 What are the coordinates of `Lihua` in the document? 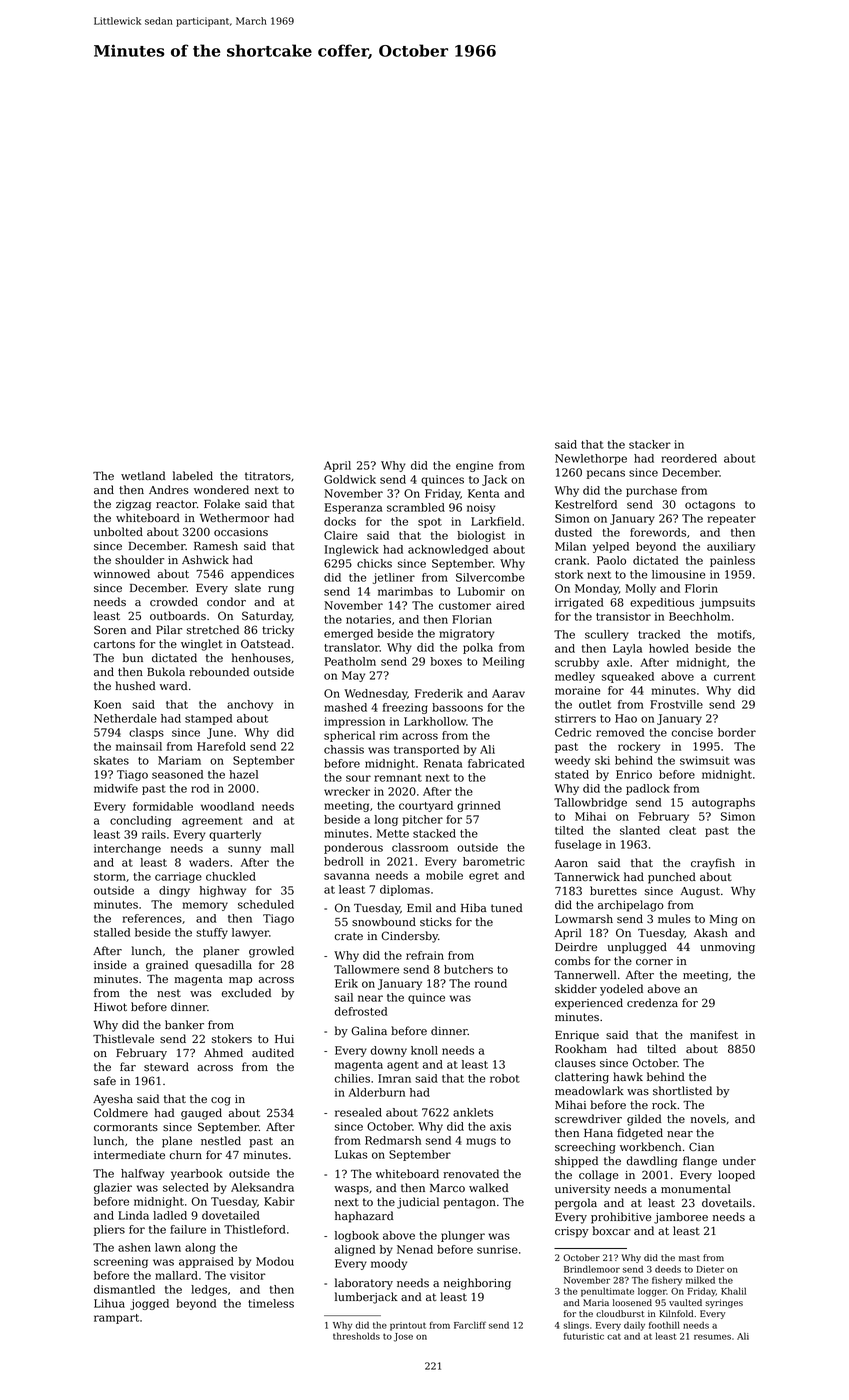 It's located at (109, 1303).
